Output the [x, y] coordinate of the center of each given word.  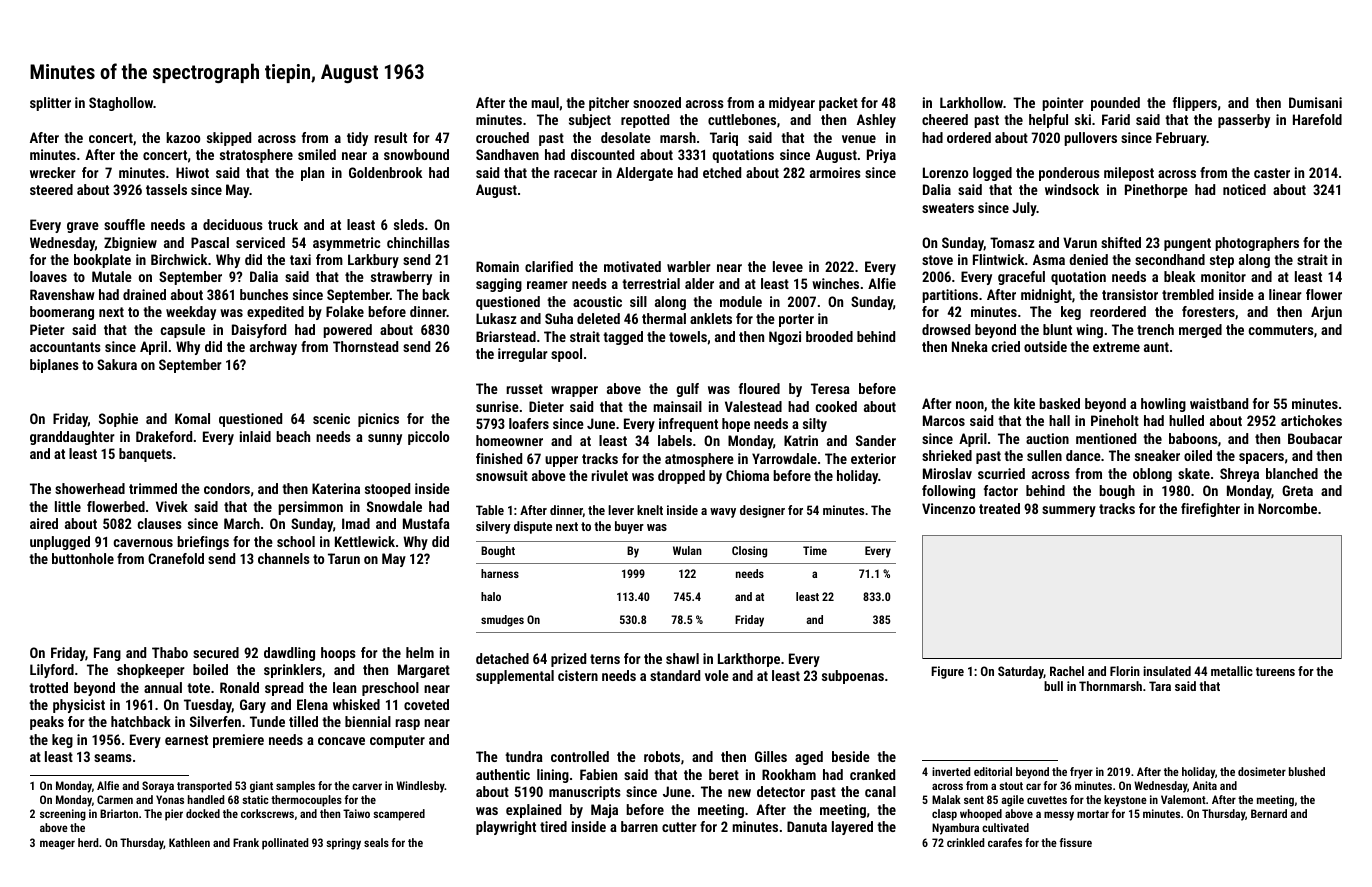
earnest [186, 740]
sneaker [1157, 455]
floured [759, 388]
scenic [331, 418]
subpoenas [853, 677]
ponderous [1069, 174]
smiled [317, 154]
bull [1053, 686]
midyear [792, 104]
